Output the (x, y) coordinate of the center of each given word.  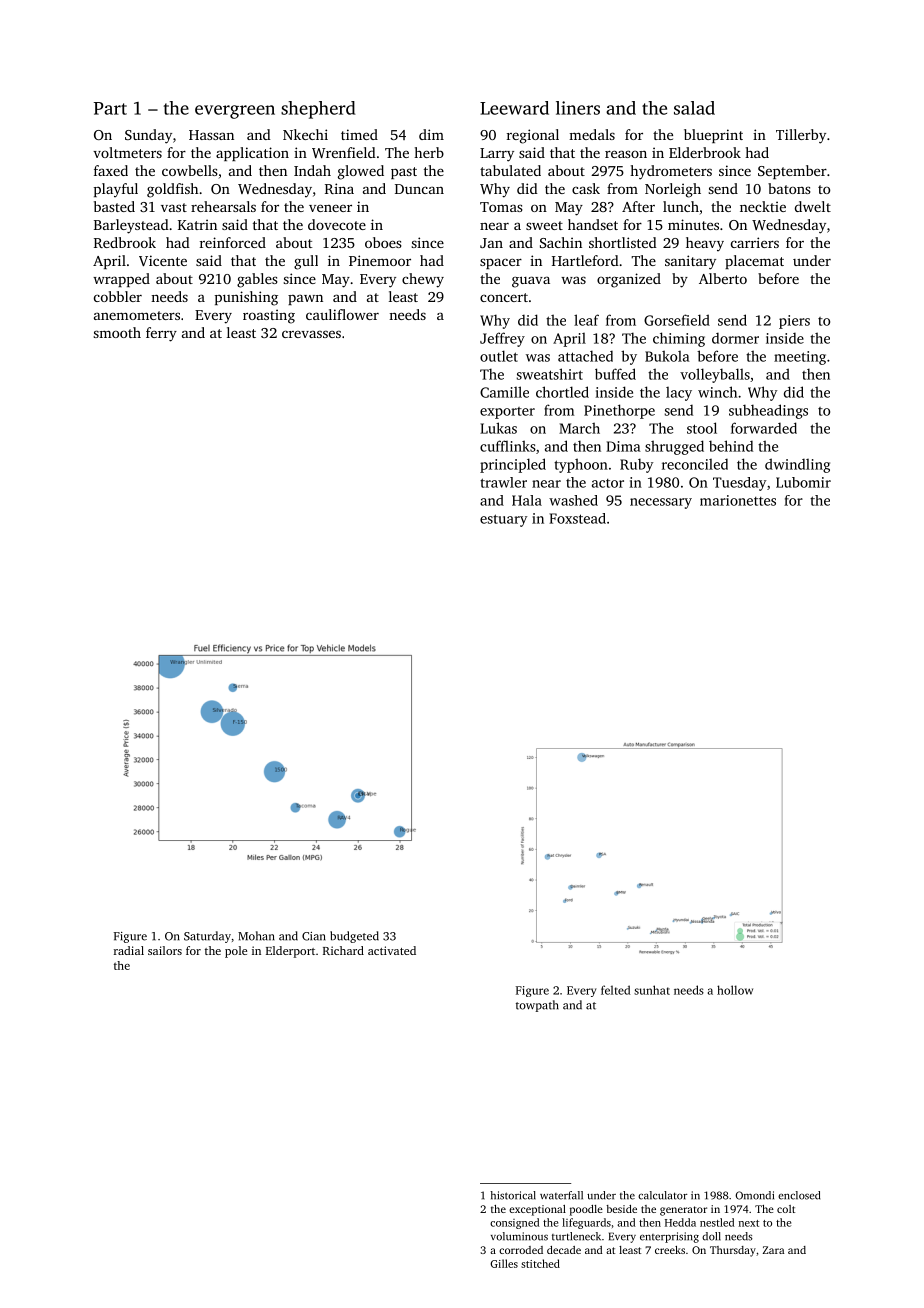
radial (129, 950)
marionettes (738, 500)
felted (615, 990)
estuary (503, 520)
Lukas (498, 428)
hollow (735, 990)
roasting (269, 316)
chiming (679, 339)
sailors (165, 950)
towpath (537, 1006)
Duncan (419, 189)
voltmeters (127, 152)
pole (236, 952)
